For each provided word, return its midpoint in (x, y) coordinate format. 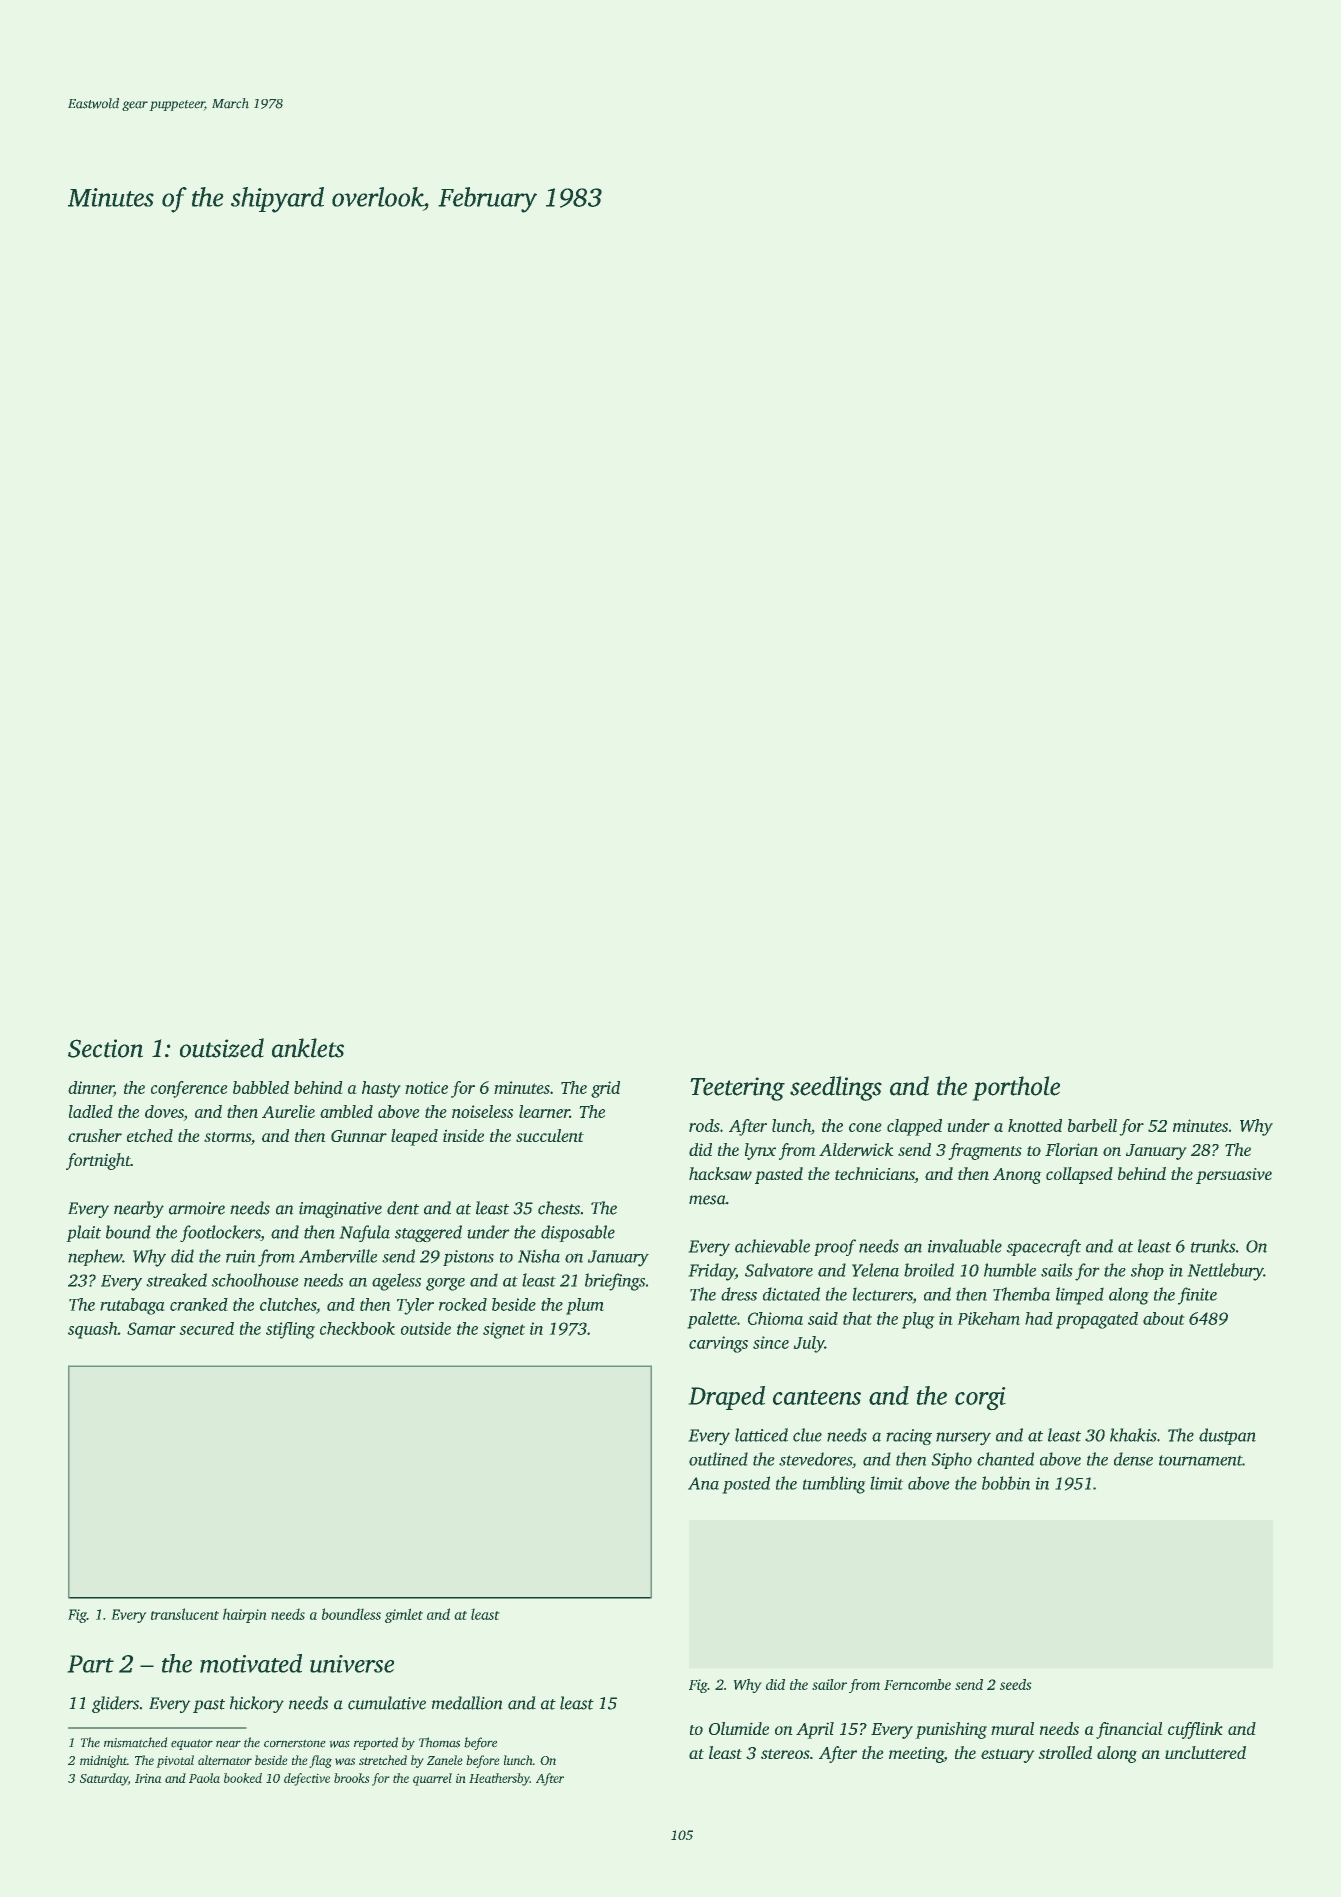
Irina (148, 1778)
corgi (980, 1398)
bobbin (1006, 1483)
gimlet (404, 1616)
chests (559, 1208)
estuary (1007, 1756)
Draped (727, 1398)
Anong (1017, 1176)
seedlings (836, 1088)
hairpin (244, 1616)
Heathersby (499, 1779)
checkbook (357, 1328)
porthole (1016, 1088)
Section (105, 1048)
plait (84, 1233)
